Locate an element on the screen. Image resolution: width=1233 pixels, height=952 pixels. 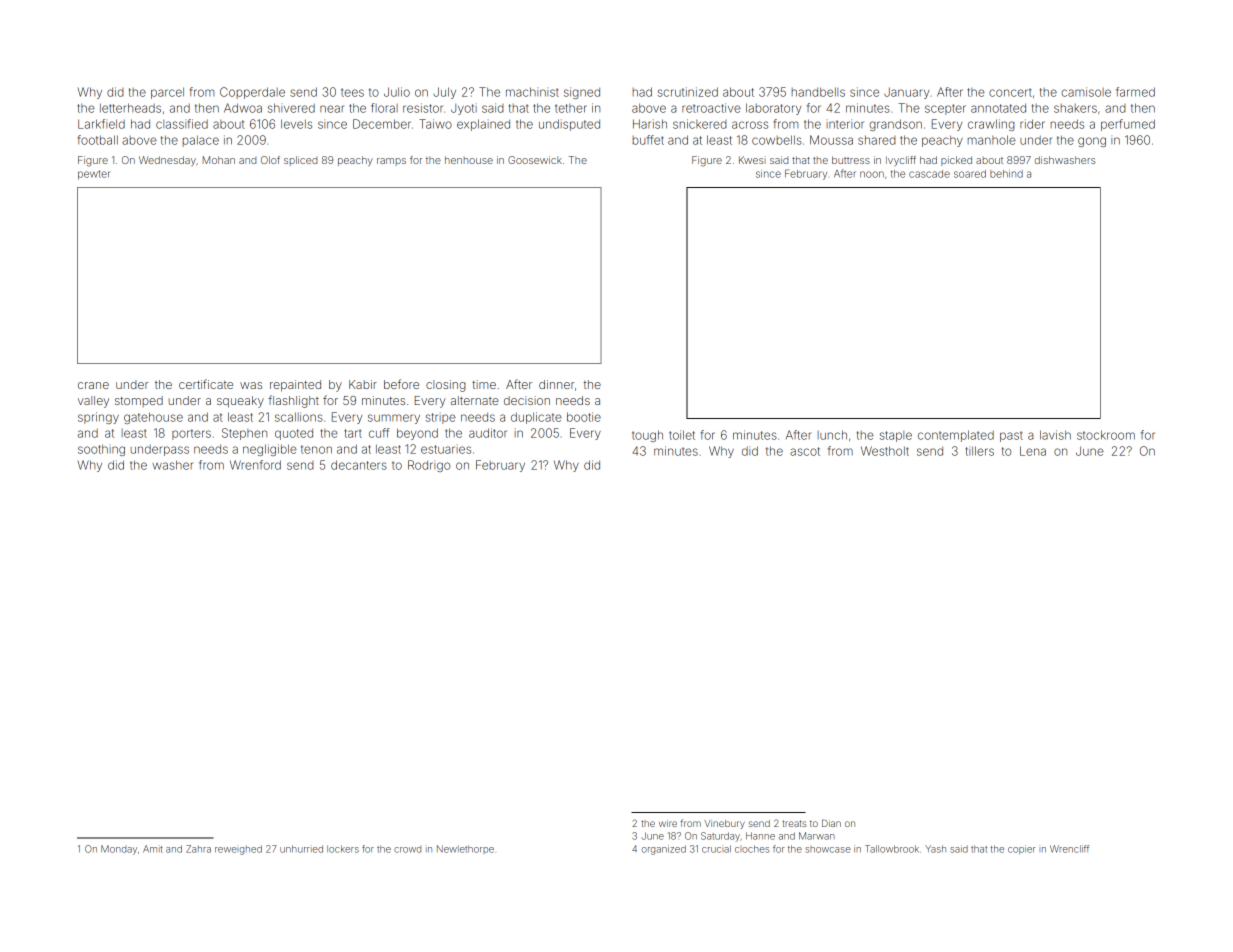
contemplated is located at coordinates (956, 436).
